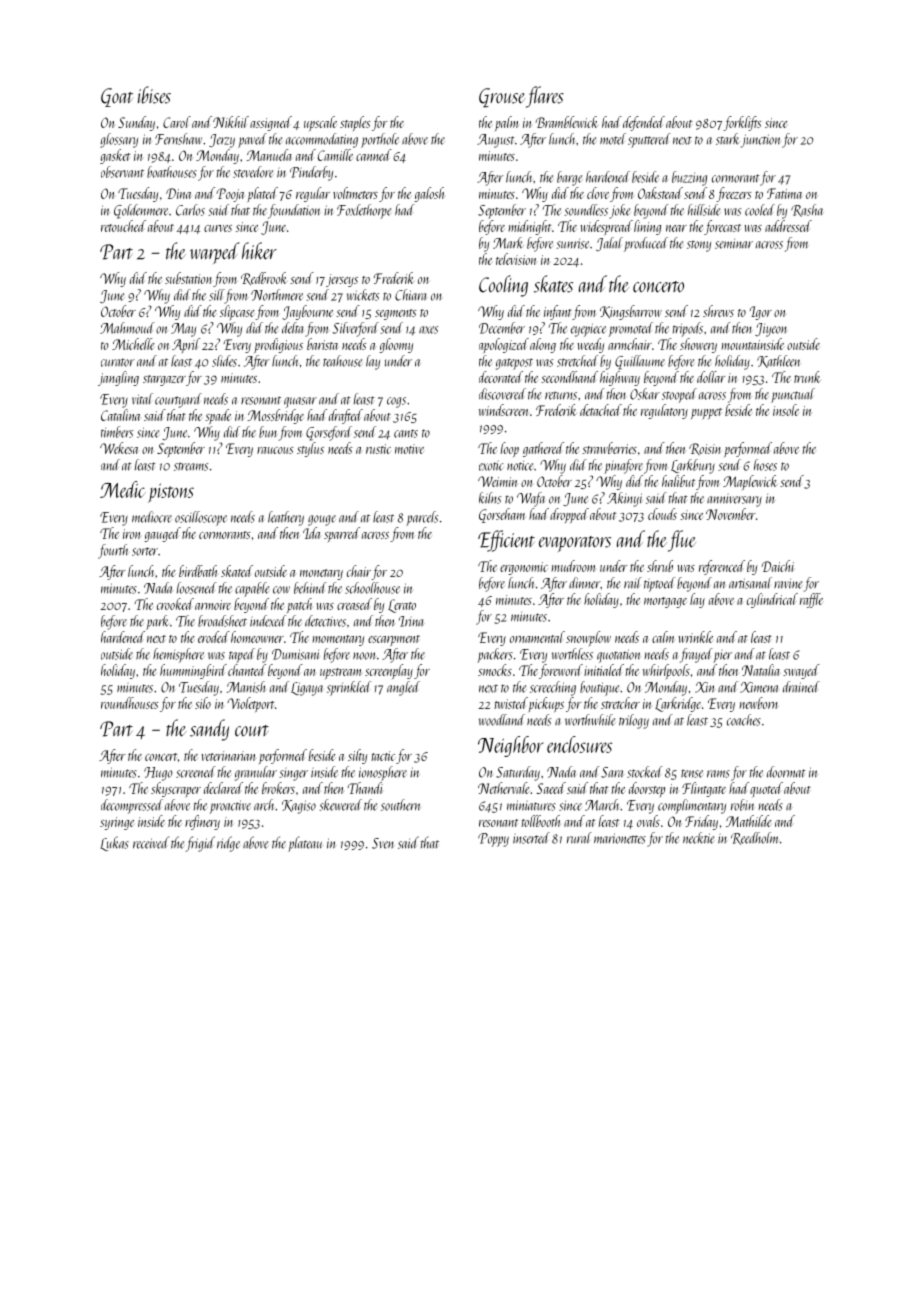 This screenshot has width=924, height=1308. What do you see at coordinates (490, 498) in the screenshot?
I see `kilns` at bounding box center [490, 498].
